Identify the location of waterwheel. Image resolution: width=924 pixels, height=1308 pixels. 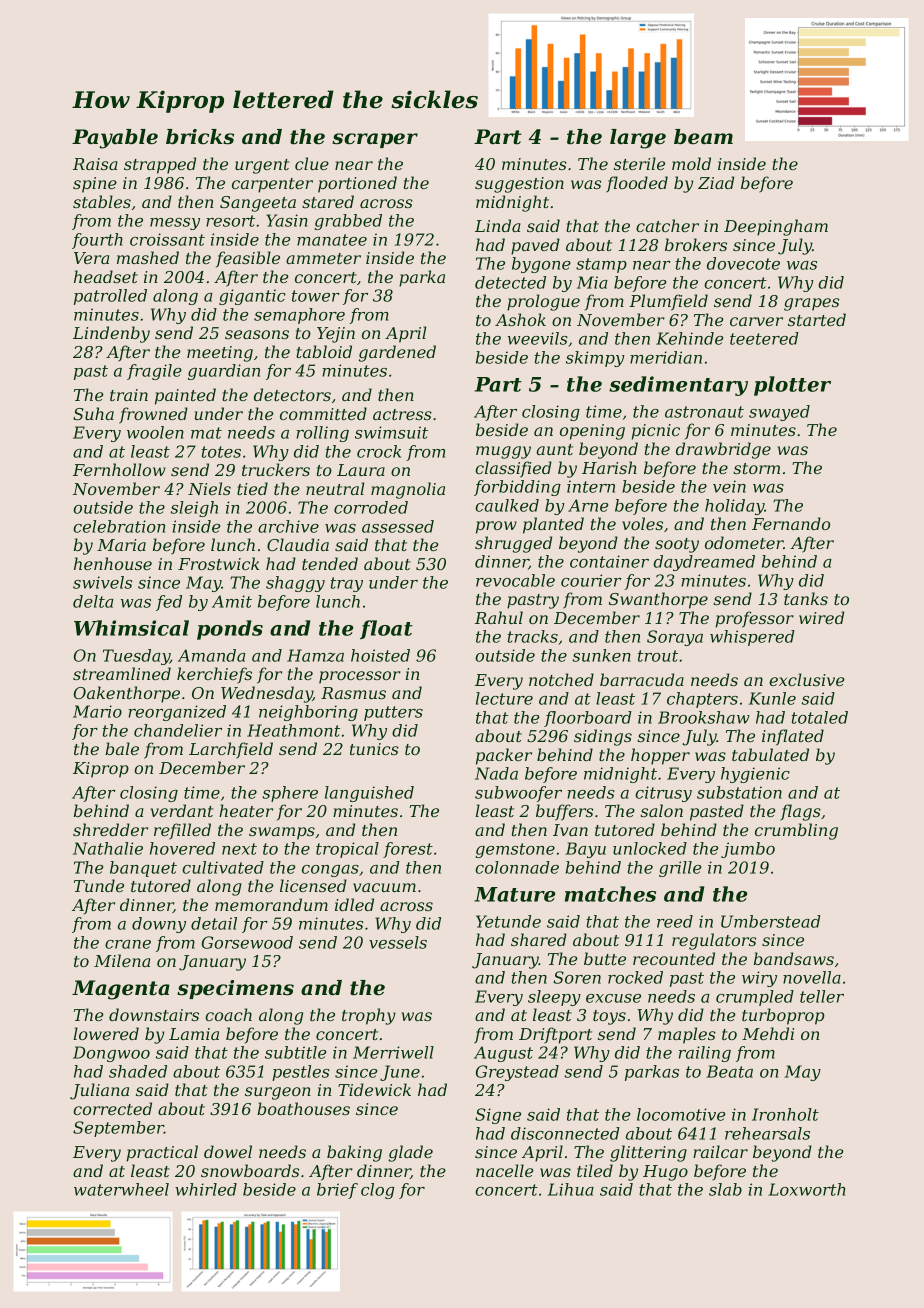
(121, 1189).
